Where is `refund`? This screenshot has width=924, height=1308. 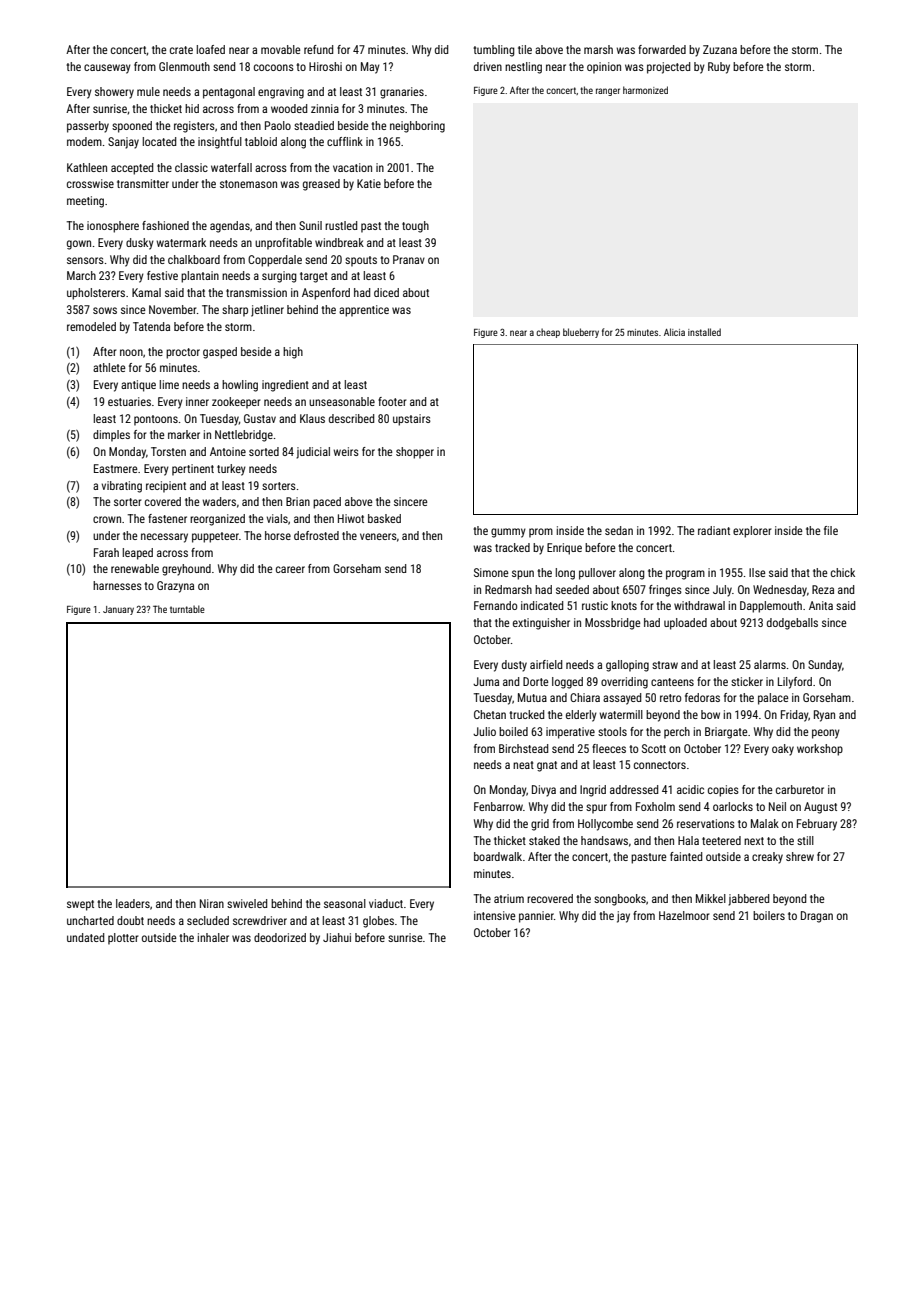
refund is located at coordinates (318, 49).
